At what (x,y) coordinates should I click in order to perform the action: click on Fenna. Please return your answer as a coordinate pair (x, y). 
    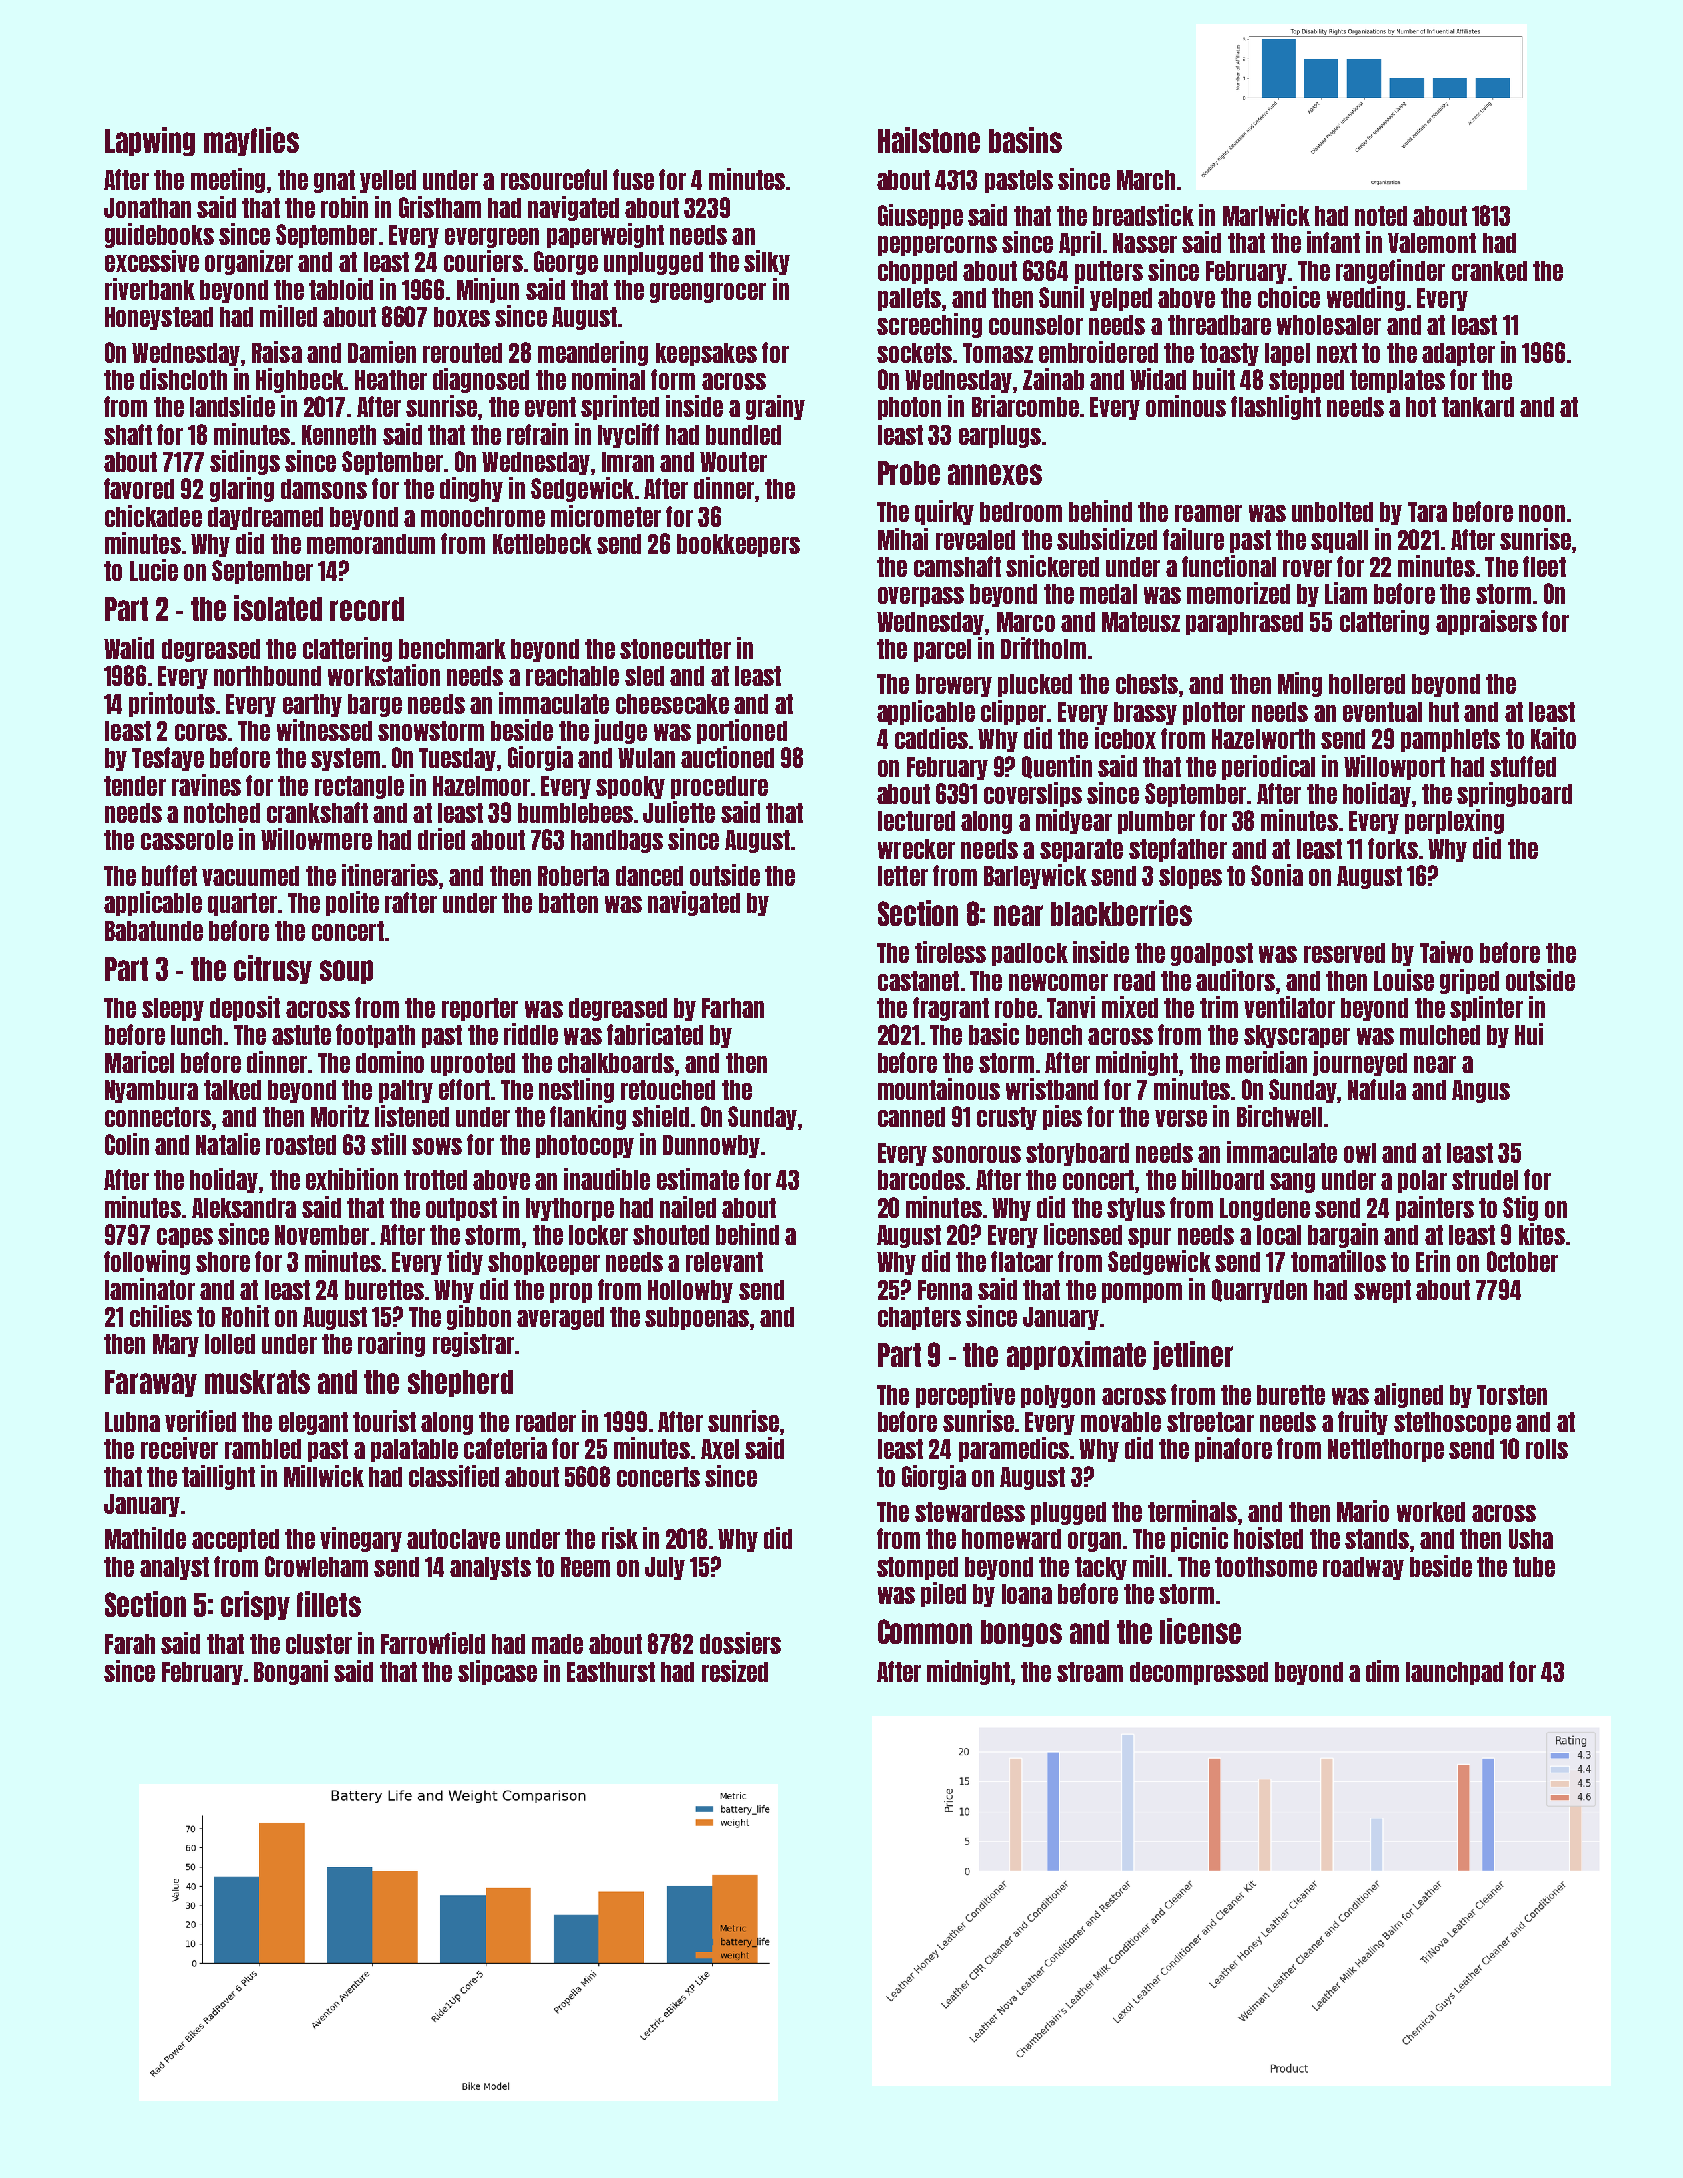
    Looking at the image, I should click on (945, 1290).
